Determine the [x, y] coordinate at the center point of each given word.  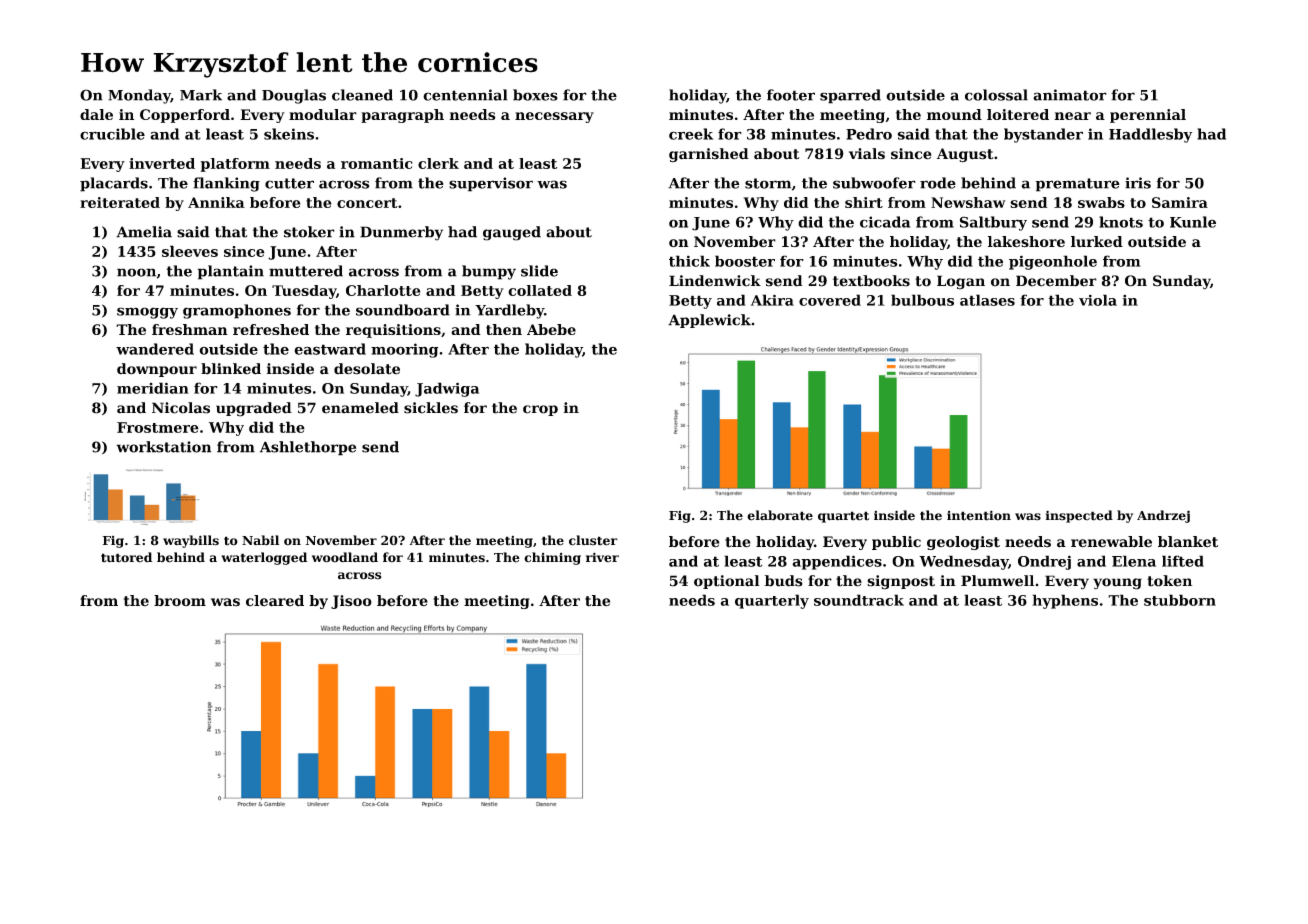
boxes [535, 95]
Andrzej [1163, 516]
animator [1070, 95]
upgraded [254, 409]
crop [540, 410]
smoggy [147, 313]
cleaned [362, 95]
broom [180, 601]
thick [689, 261]
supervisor [491, 184]
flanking [226, 184]
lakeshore [1026, 242]
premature [1078, 185]
